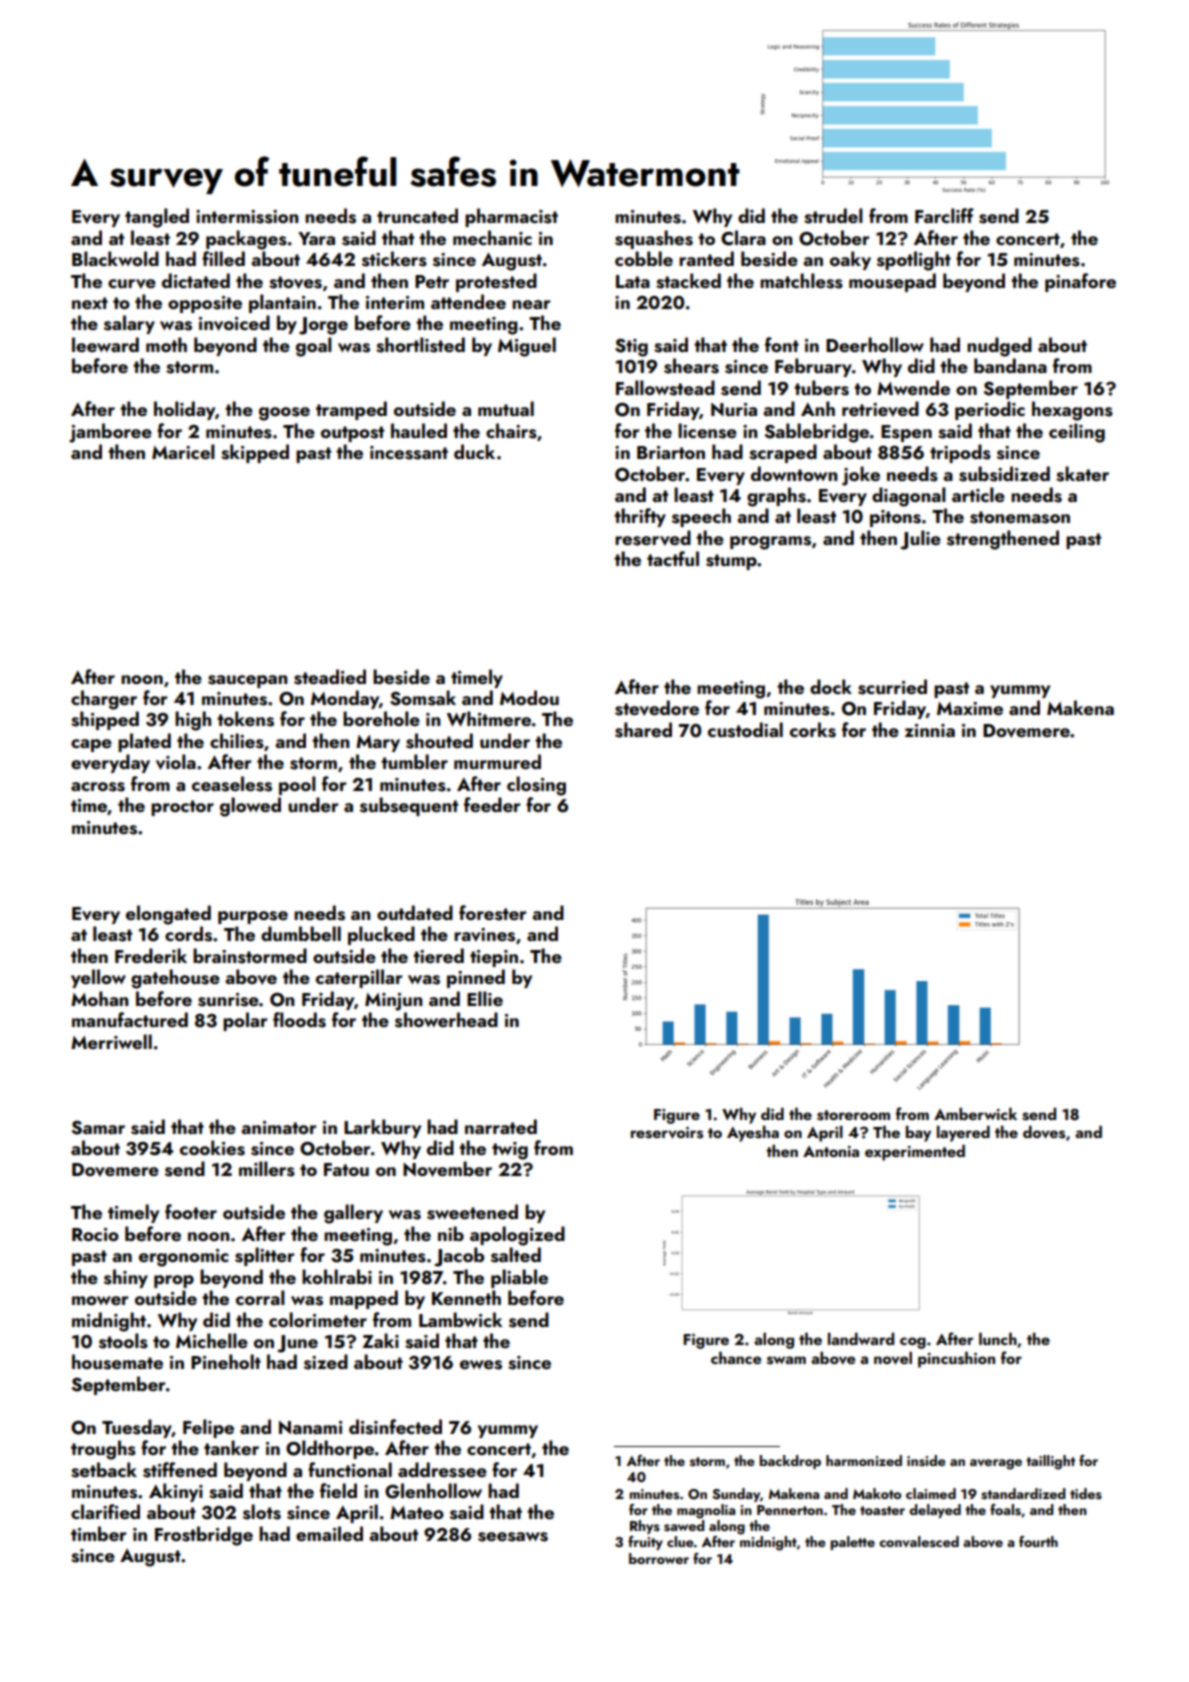 The image size is (1189, 1682). Describe the element at coordinates (329, 1533) in the page. I see `emailed` at that location.
